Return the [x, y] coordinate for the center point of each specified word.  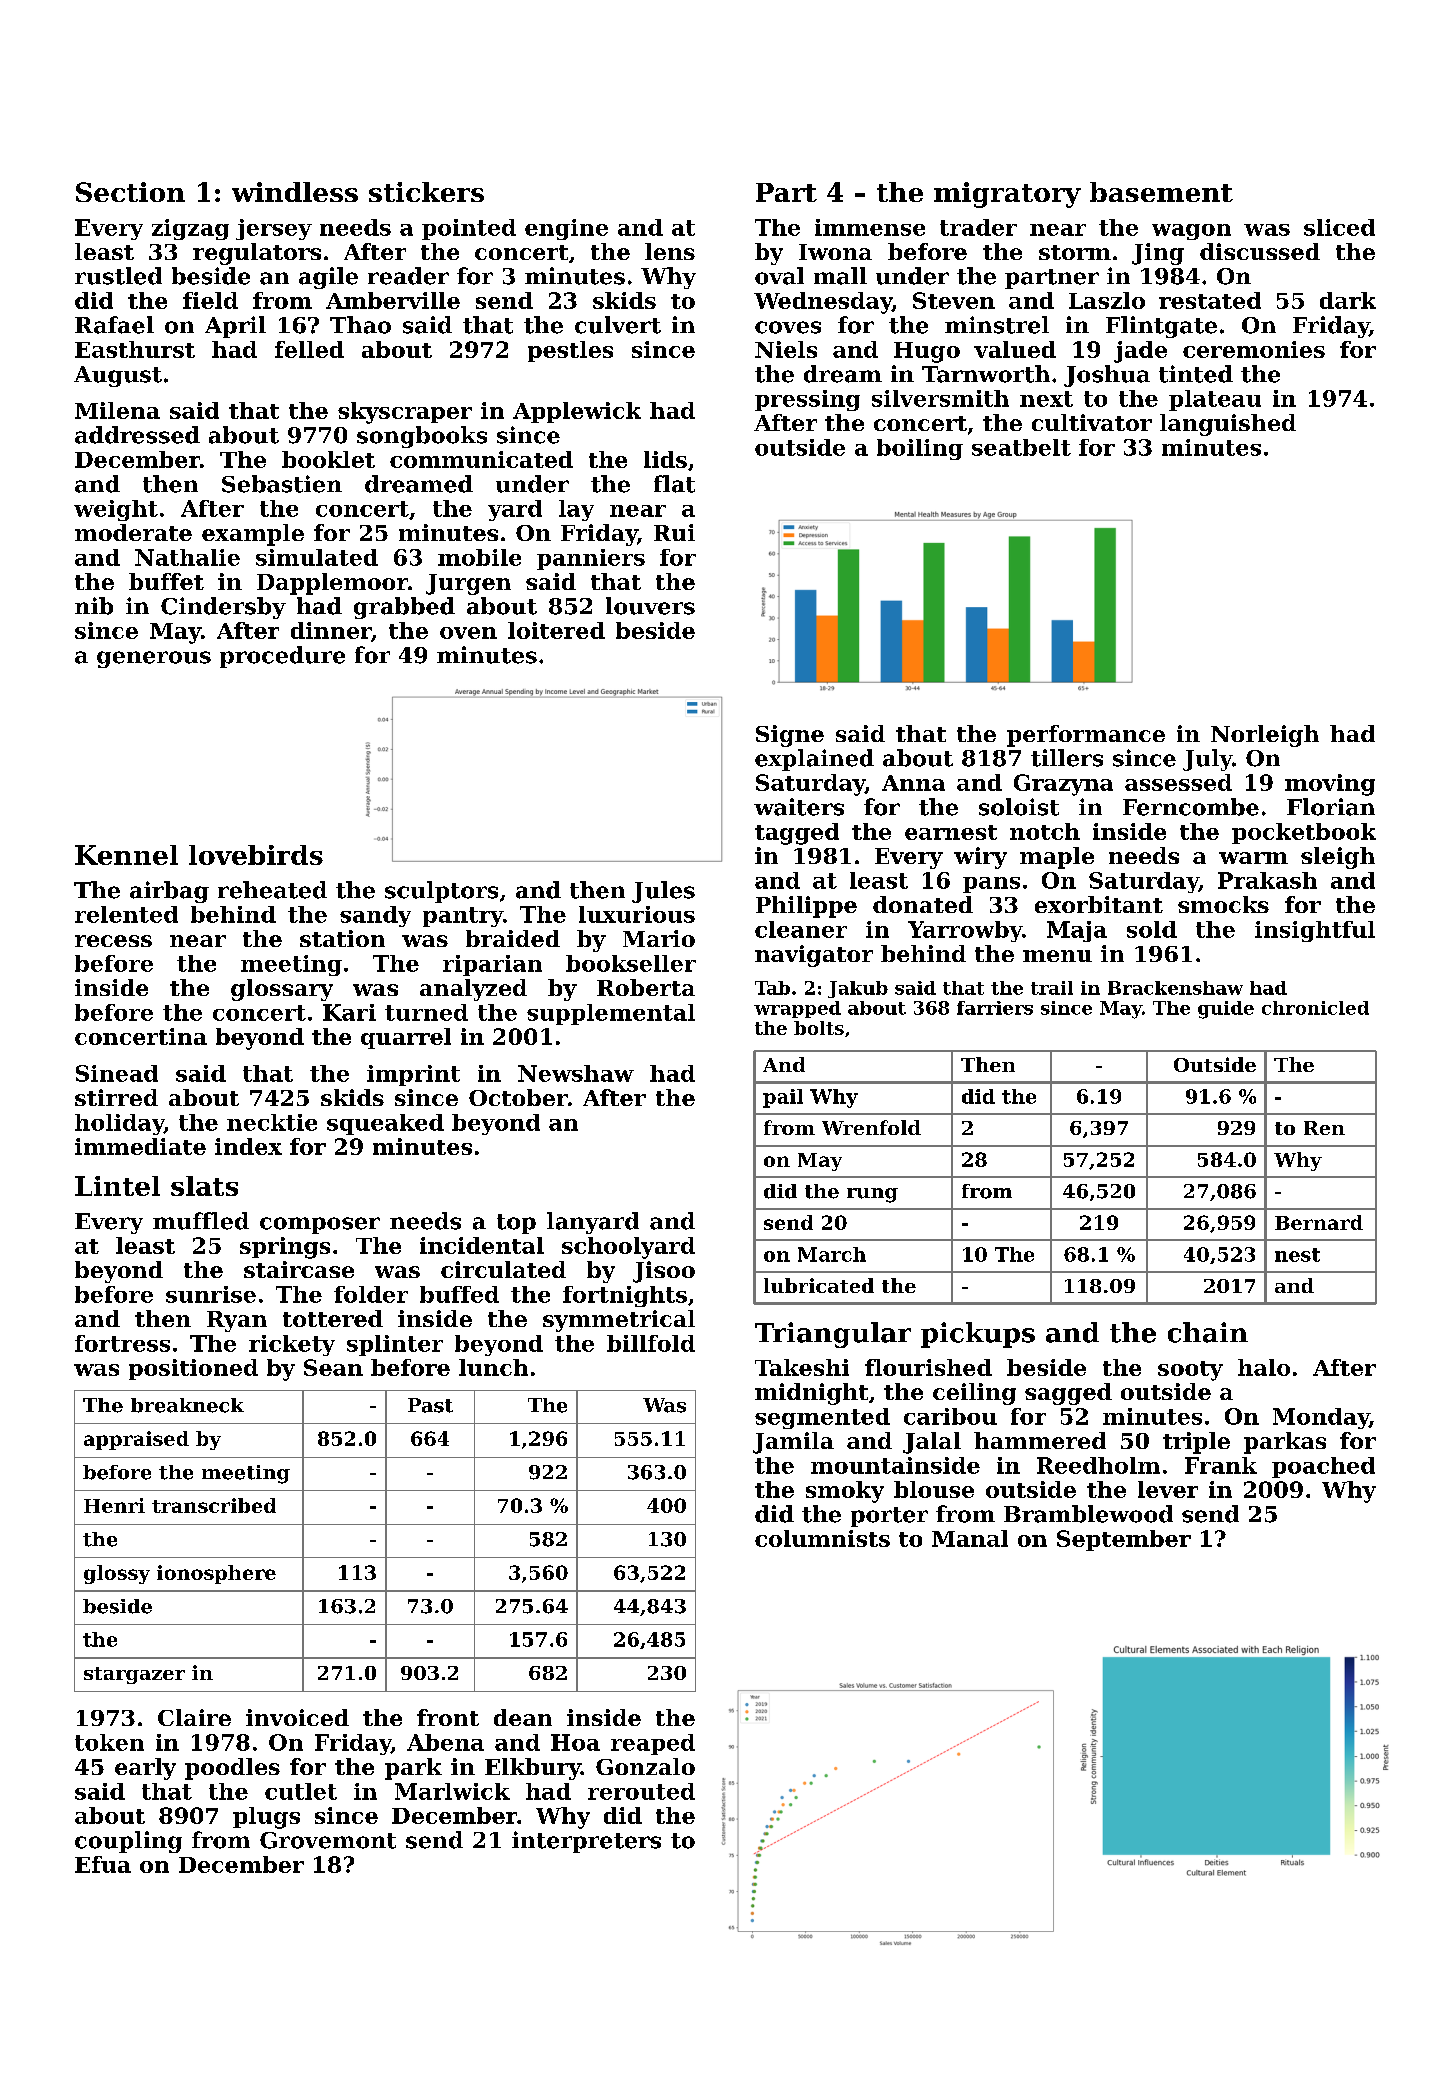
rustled [118, 276]
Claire [194, 1717]
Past [430, 1405]
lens [670, 251]
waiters [799, 807]
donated [923, 904]
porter [889, 1517]
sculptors [441, 892]
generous [154, 659]
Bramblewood [1088, 1514]
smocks [1223, 904]
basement [1161, 192]
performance [1086, 736]
